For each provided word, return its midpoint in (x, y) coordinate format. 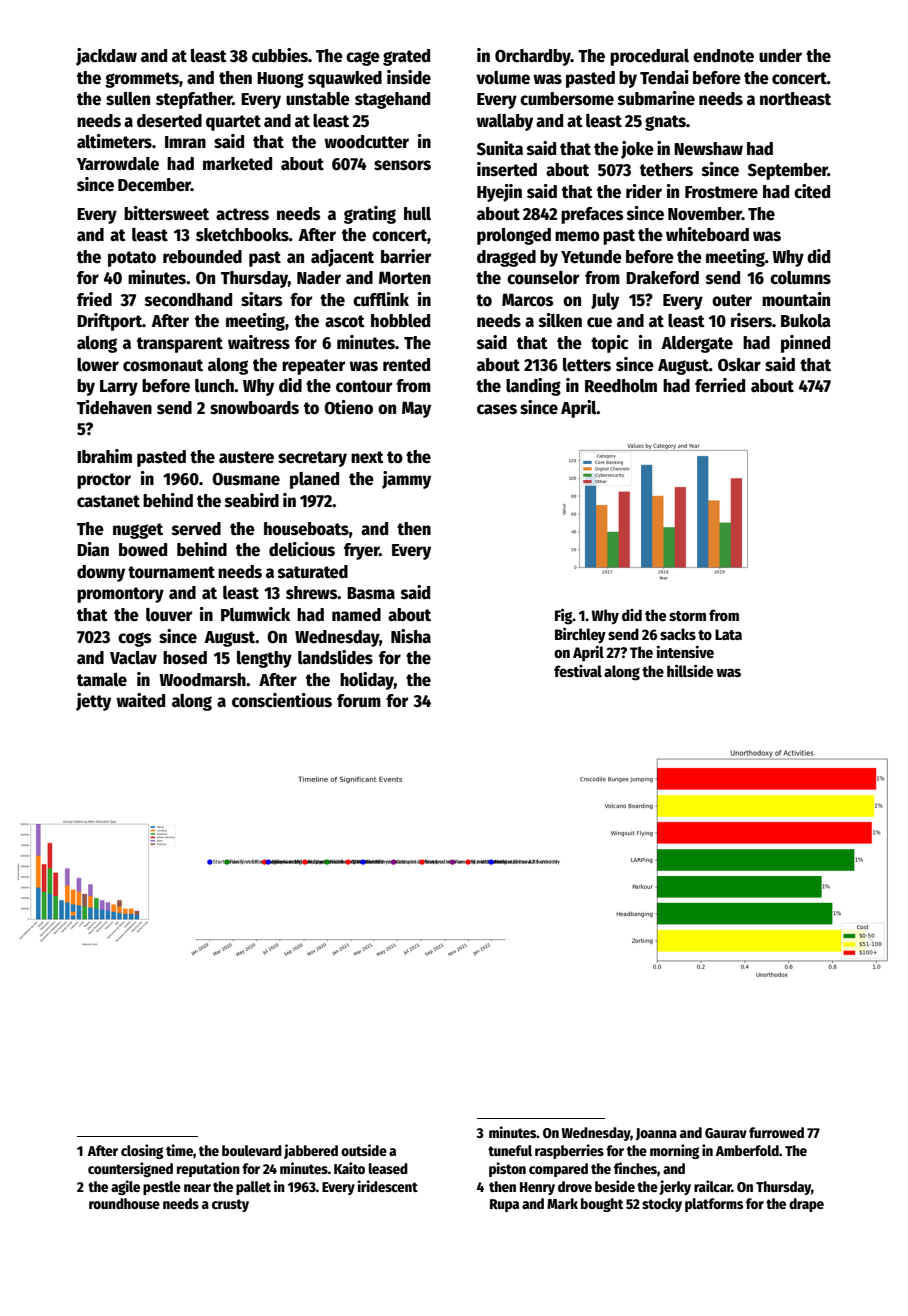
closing (142, 1151)
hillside (690, 671)
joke (637, 150)
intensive (685, 652)
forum (359, 701)
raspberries (569, 1151)
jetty (93, 702)
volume (503, 78)
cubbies (280, 55)
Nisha (411, 636)
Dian (93, 549)
